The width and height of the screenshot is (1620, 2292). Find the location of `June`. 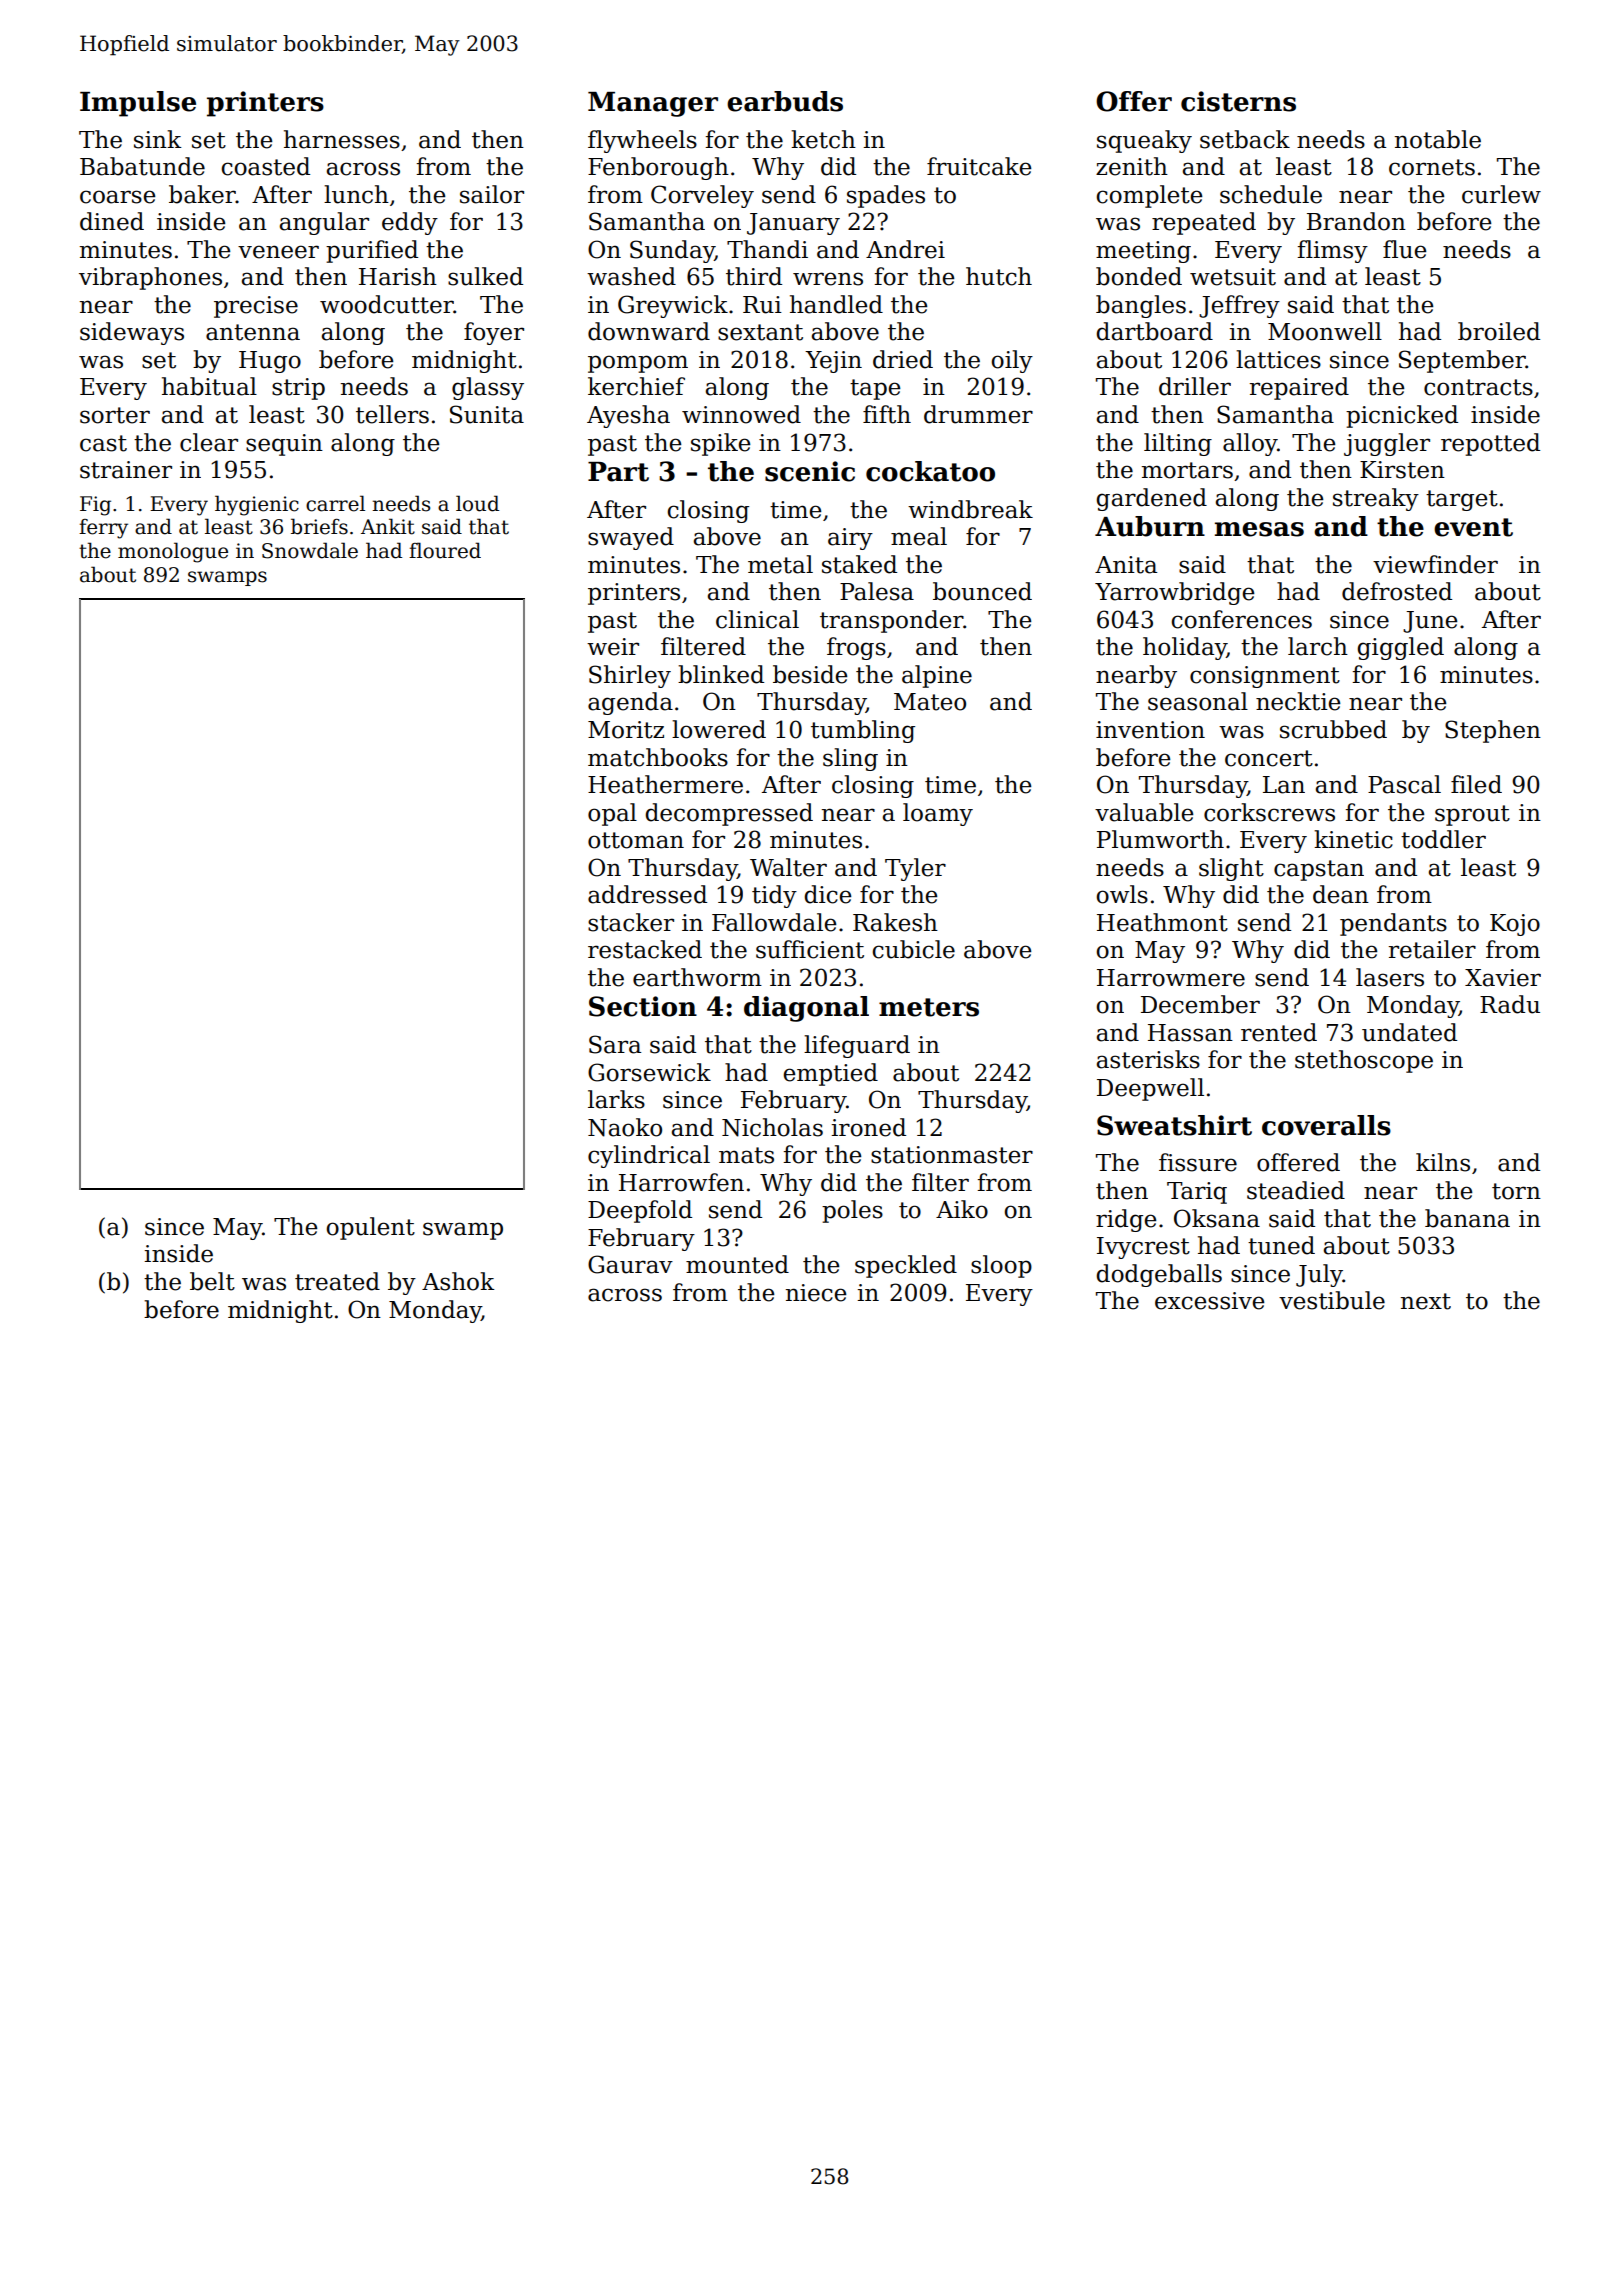

June is located at coordinates (1430, 622).
